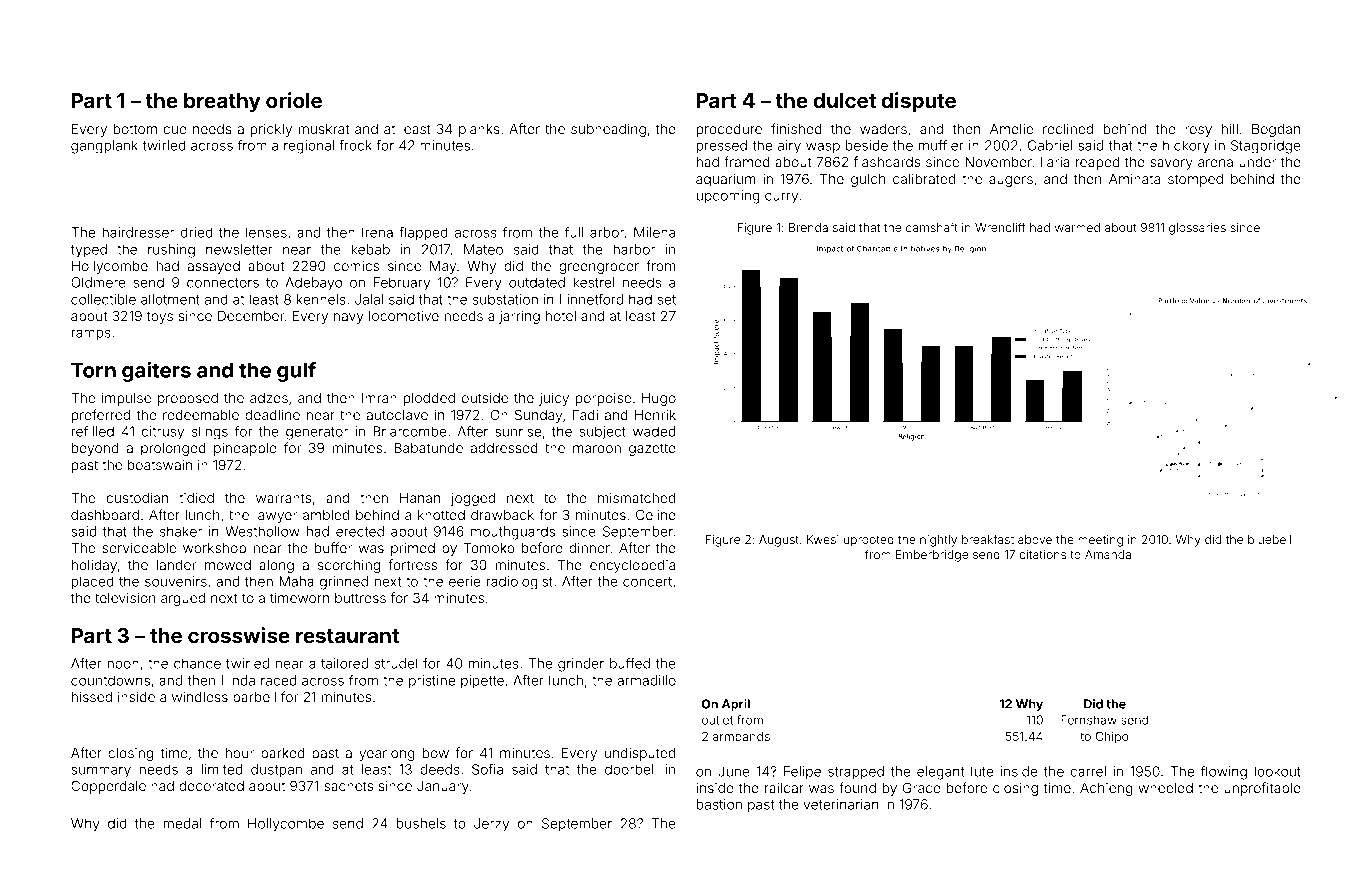 This screenshot has height=887, width=1372. I want to click on beyond, so click(95, 449).
